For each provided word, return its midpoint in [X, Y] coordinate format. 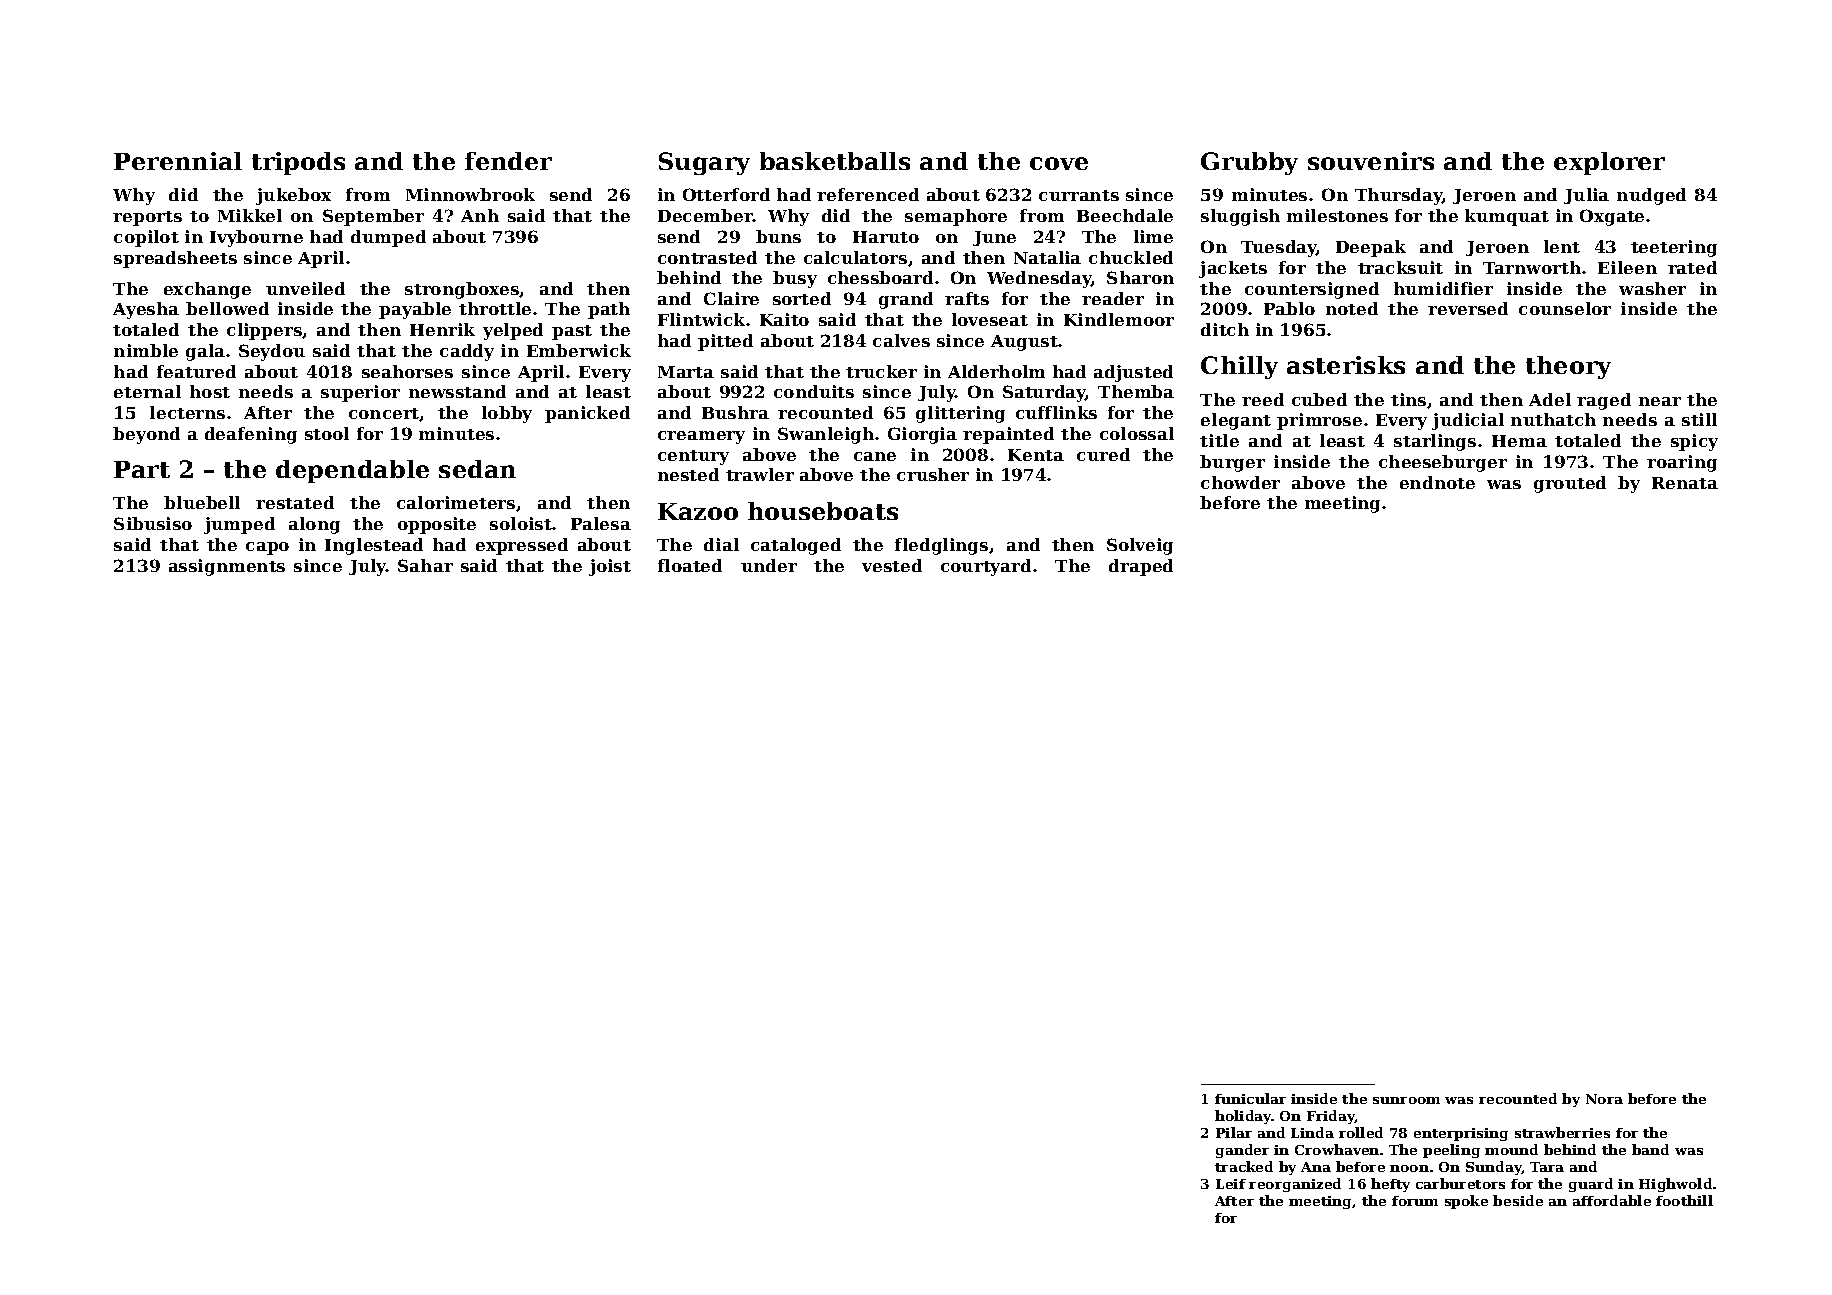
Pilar [1234, 1132]
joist [610, 567]
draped [1141, 567]
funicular [1250, 1098]
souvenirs [1371, 161]
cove [1059, 163]
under [769, 565]
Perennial [178, 161]
